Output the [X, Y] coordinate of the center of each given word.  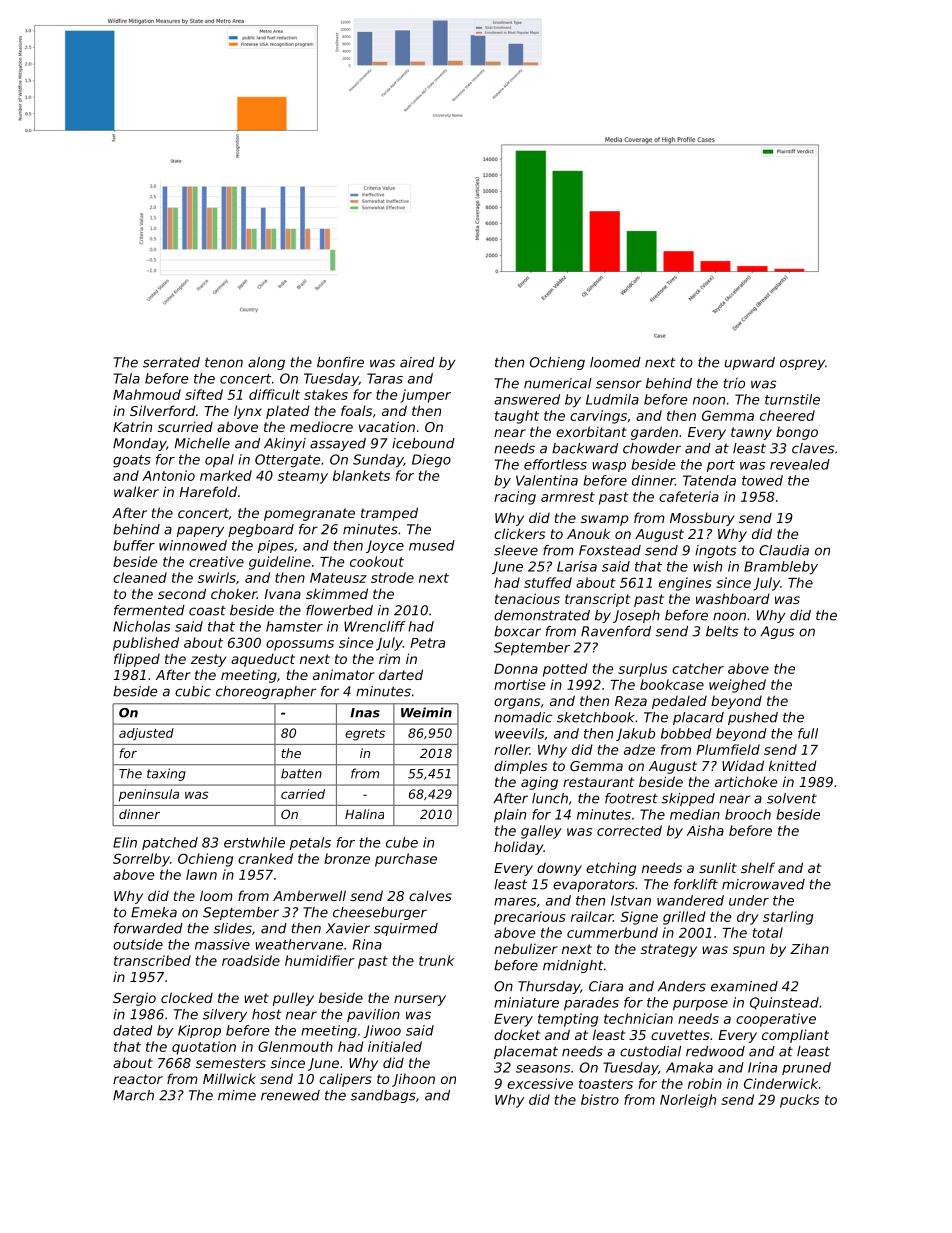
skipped [688, 799]
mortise [519, 684]
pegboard [261, 530]
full [808, 733]
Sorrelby [141, 860]
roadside [251, 960]
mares [515, 902]
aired [417, 362]
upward [750, 363]
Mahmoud [147, 394]
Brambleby [781, 568]
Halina [364, 814]
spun [749, 951]
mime [237, 1095]
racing [515, 498]
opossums [300, 645]
